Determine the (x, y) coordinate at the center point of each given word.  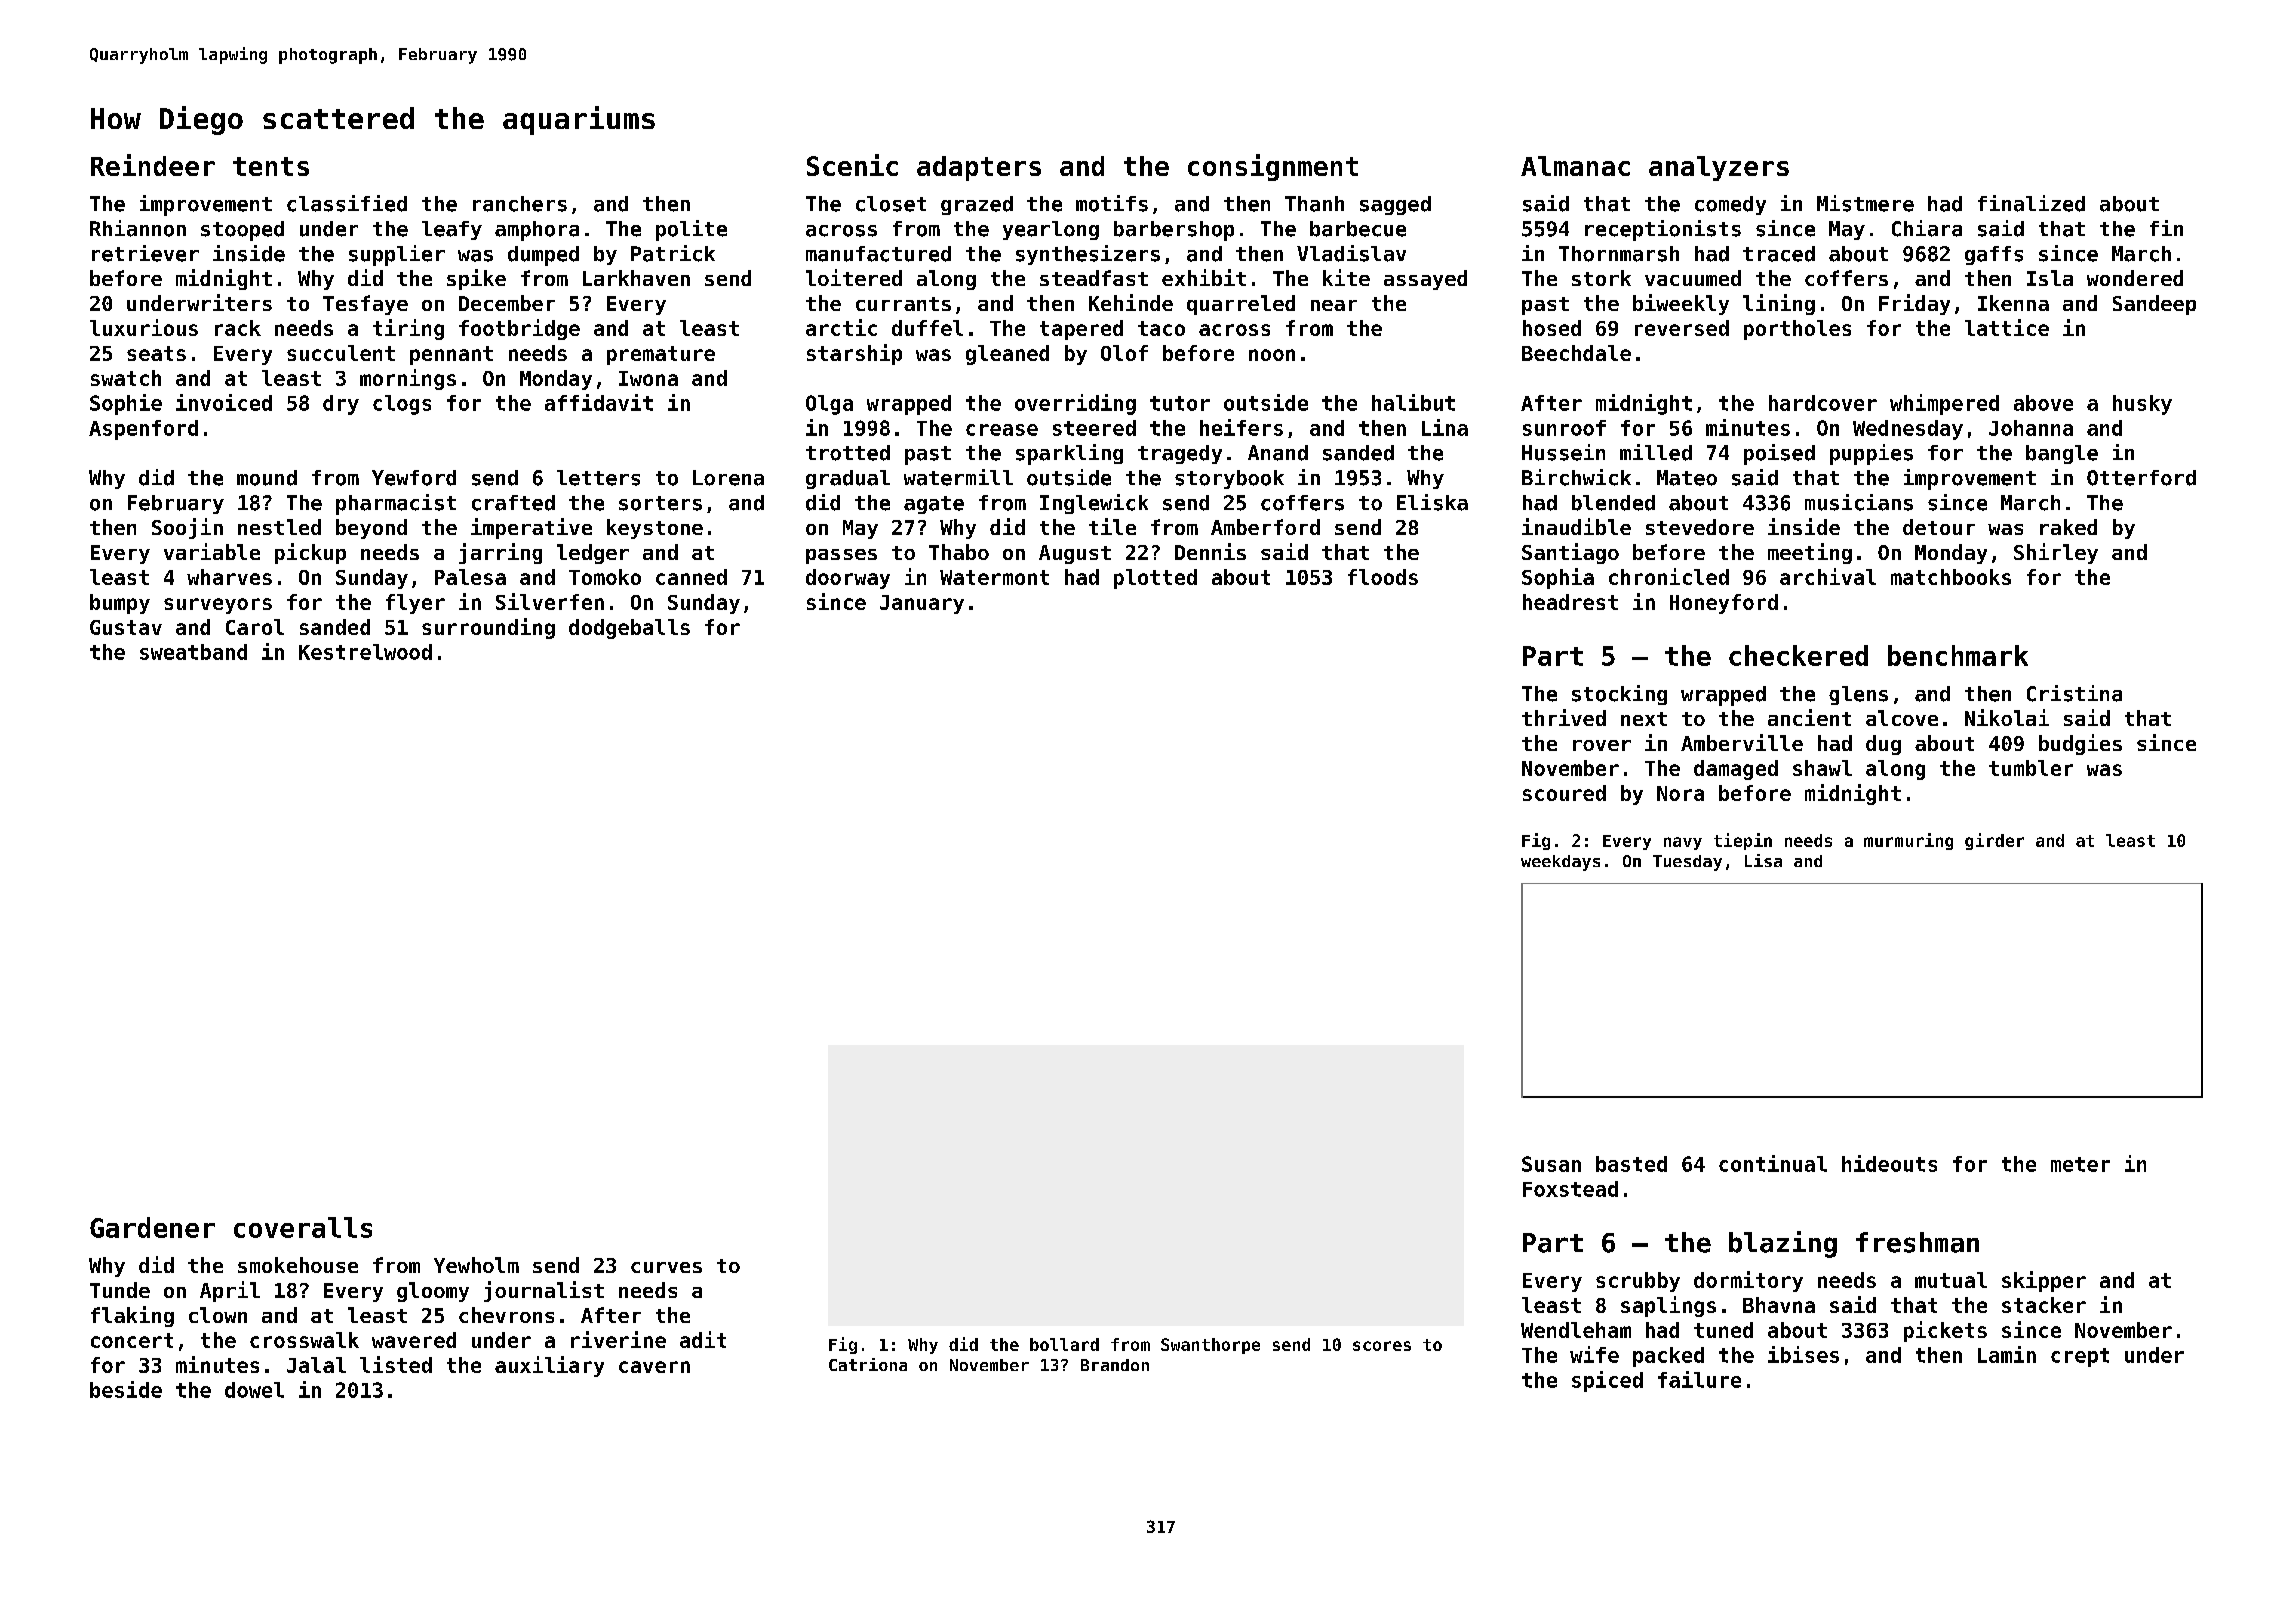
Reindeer (153, 165)
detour (1939, 527)
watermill (958, 477)
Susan (1551, 1164)
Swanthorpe (1210, 1346)
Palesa (470, 577)
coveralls (303, 1227)
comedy (1730, 205)
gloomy (433, 1292)
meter (2080, 1164)
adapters (979, 168)
